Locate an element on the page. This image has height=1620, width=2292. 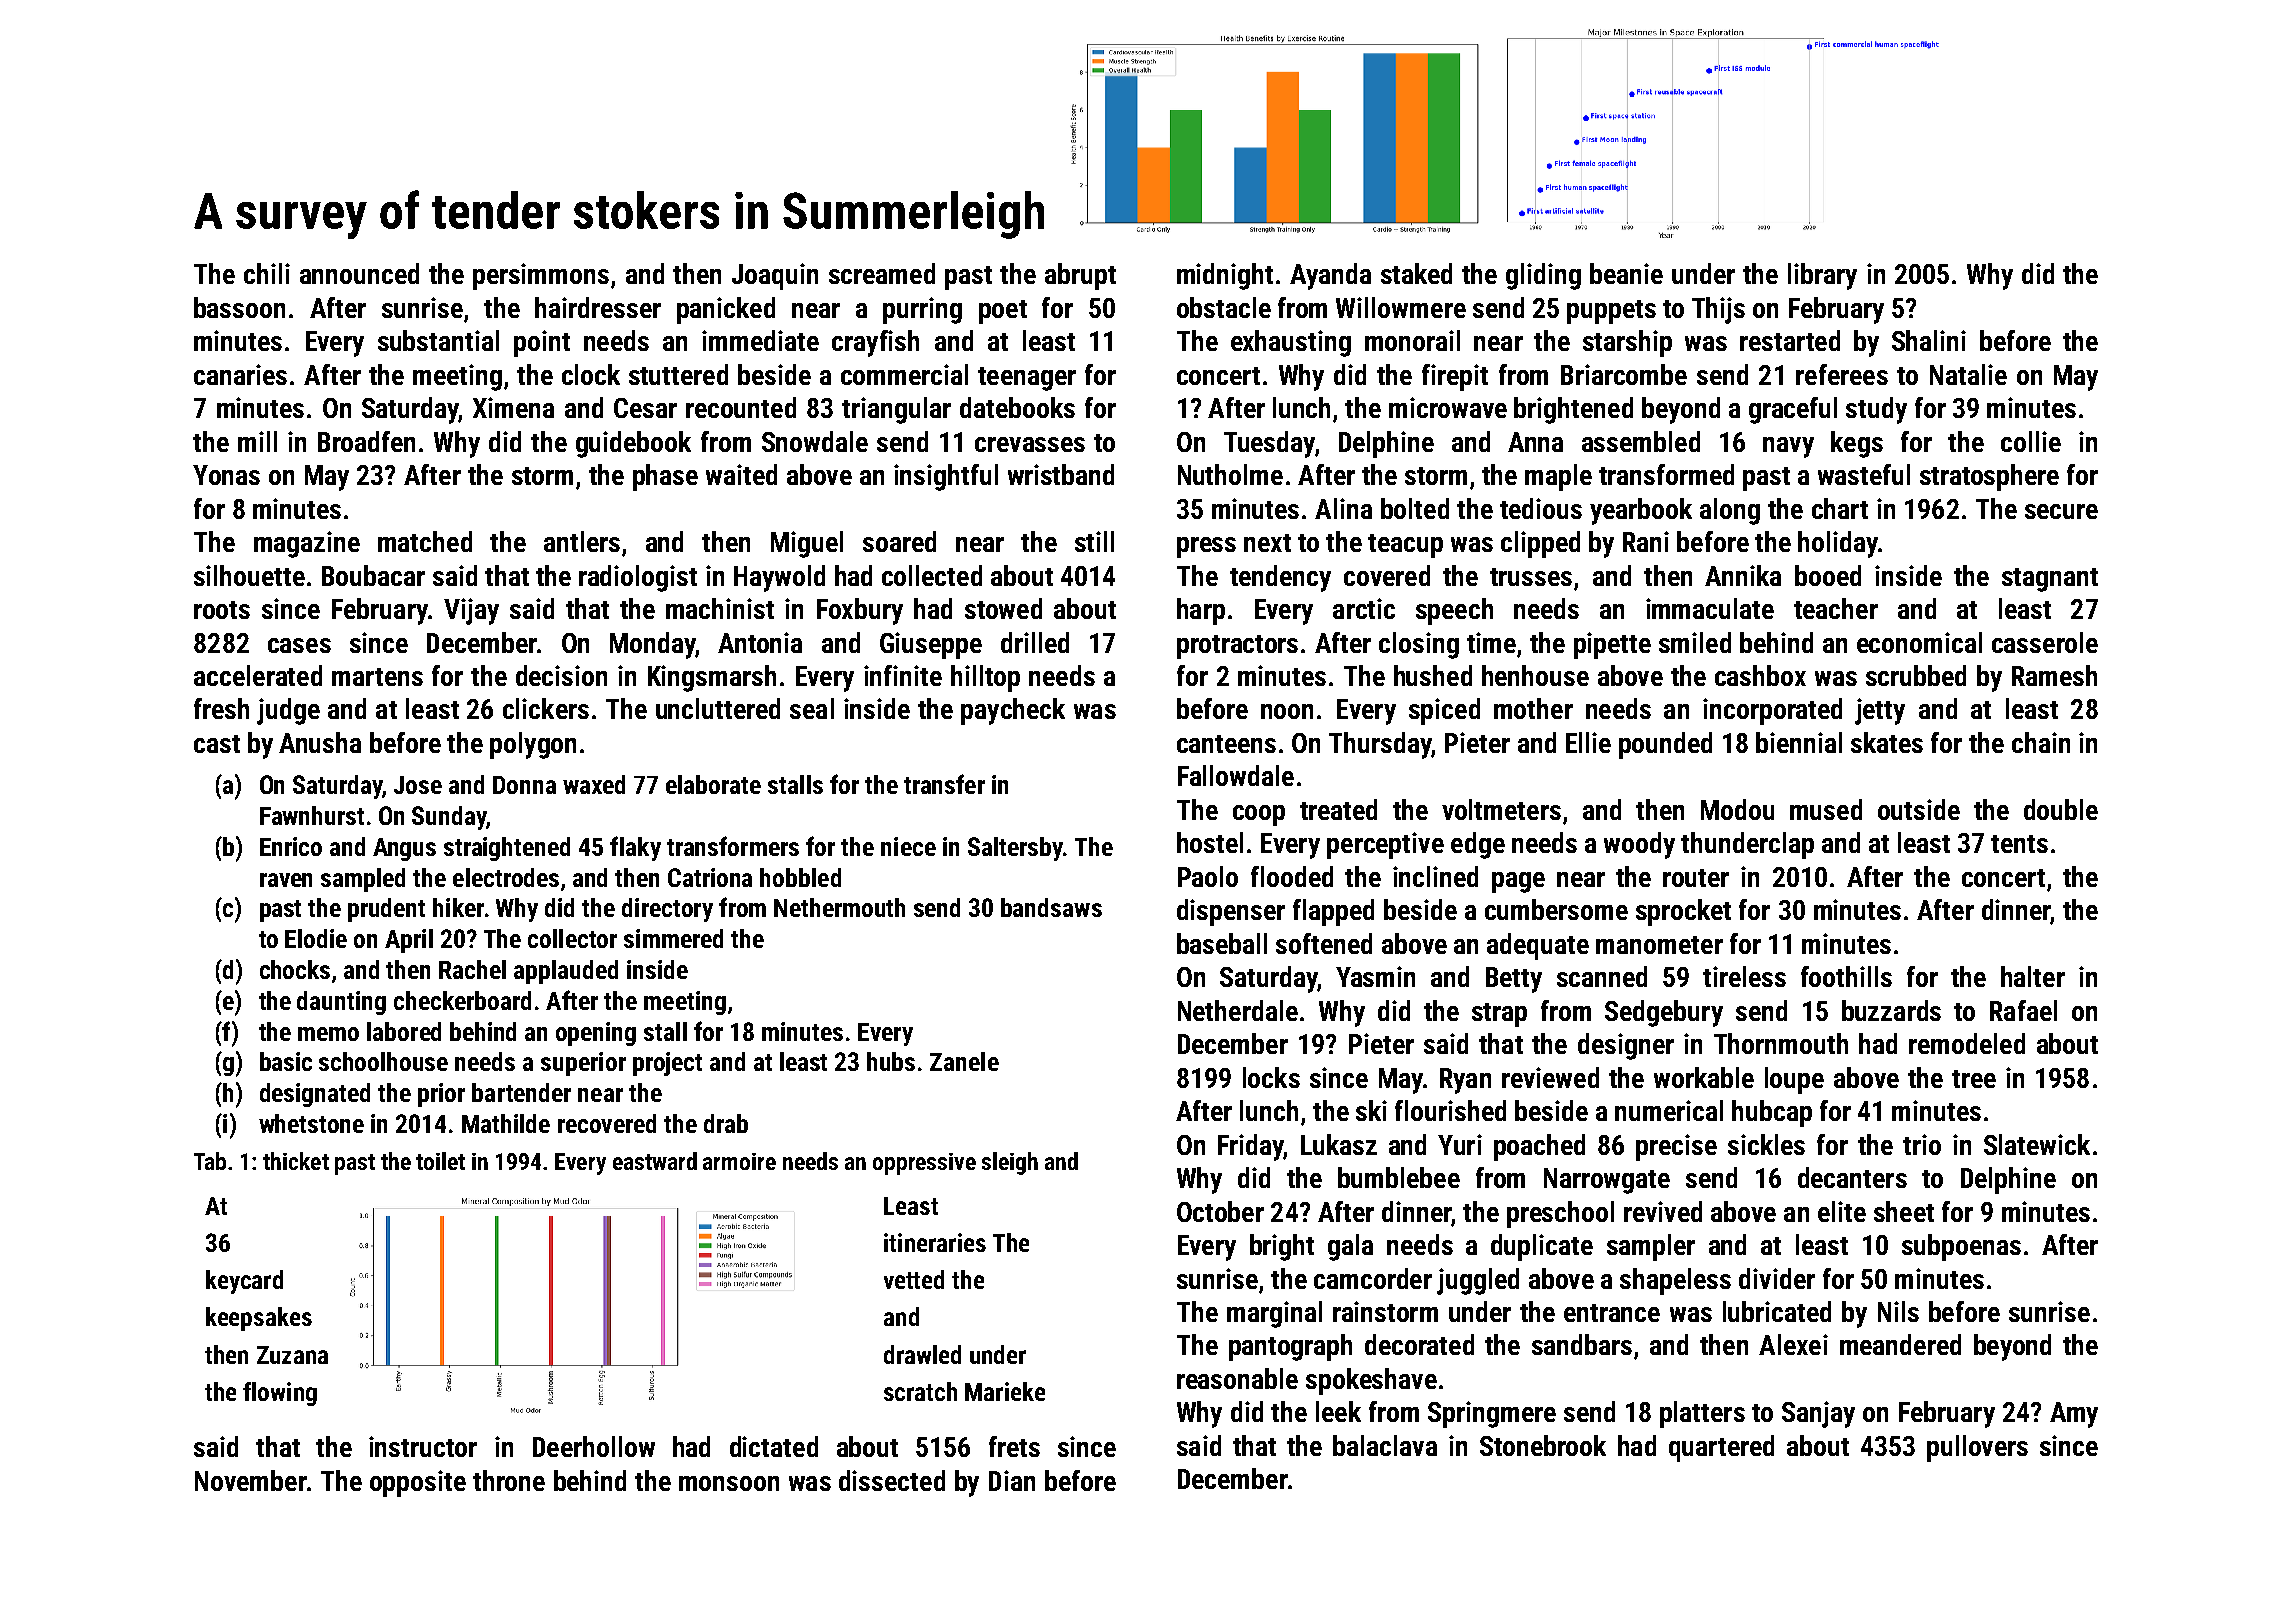
Lukasz is located at coordinates (1339, 1144).
